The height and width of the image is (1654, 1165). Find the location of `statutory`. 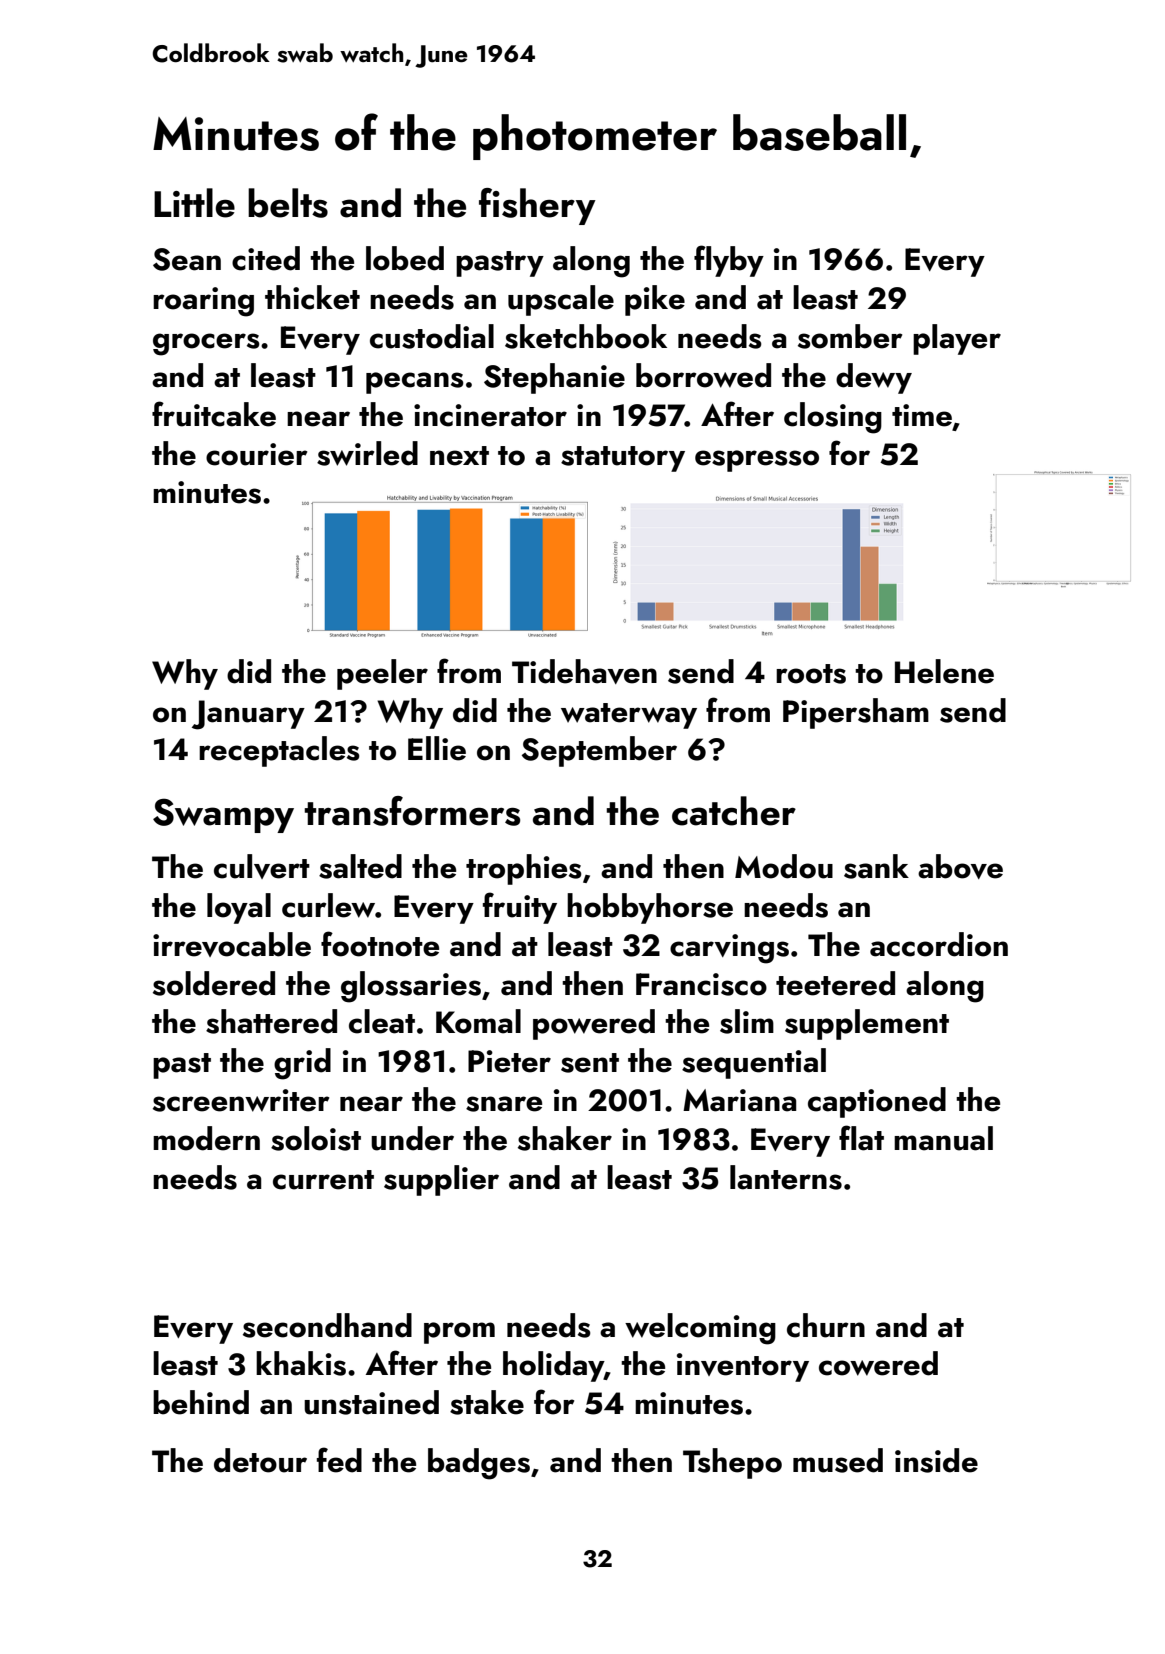

statutory is located at coordinates (623, 459).
